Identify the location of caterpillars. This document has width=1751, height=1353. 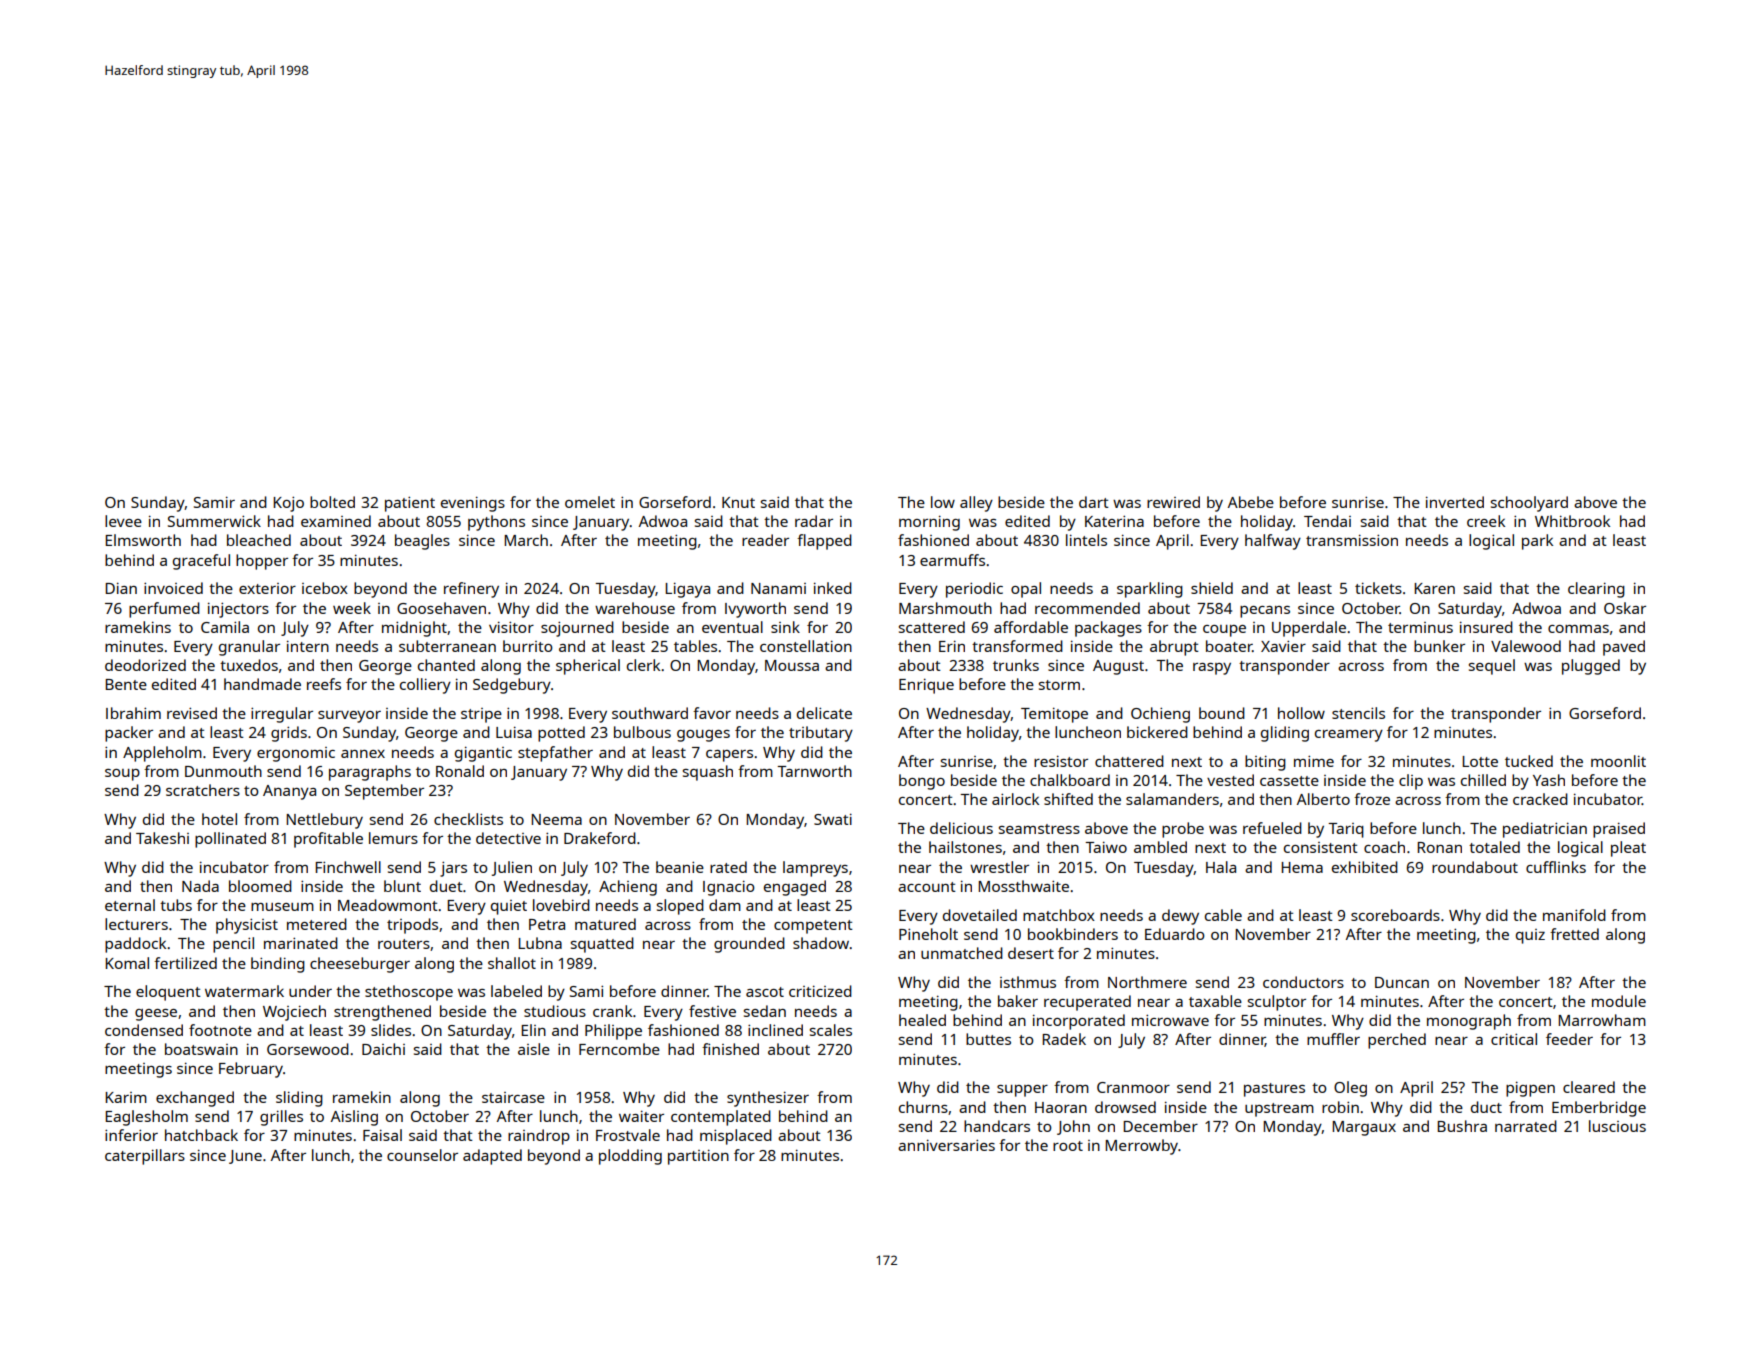
(145, 1157).
